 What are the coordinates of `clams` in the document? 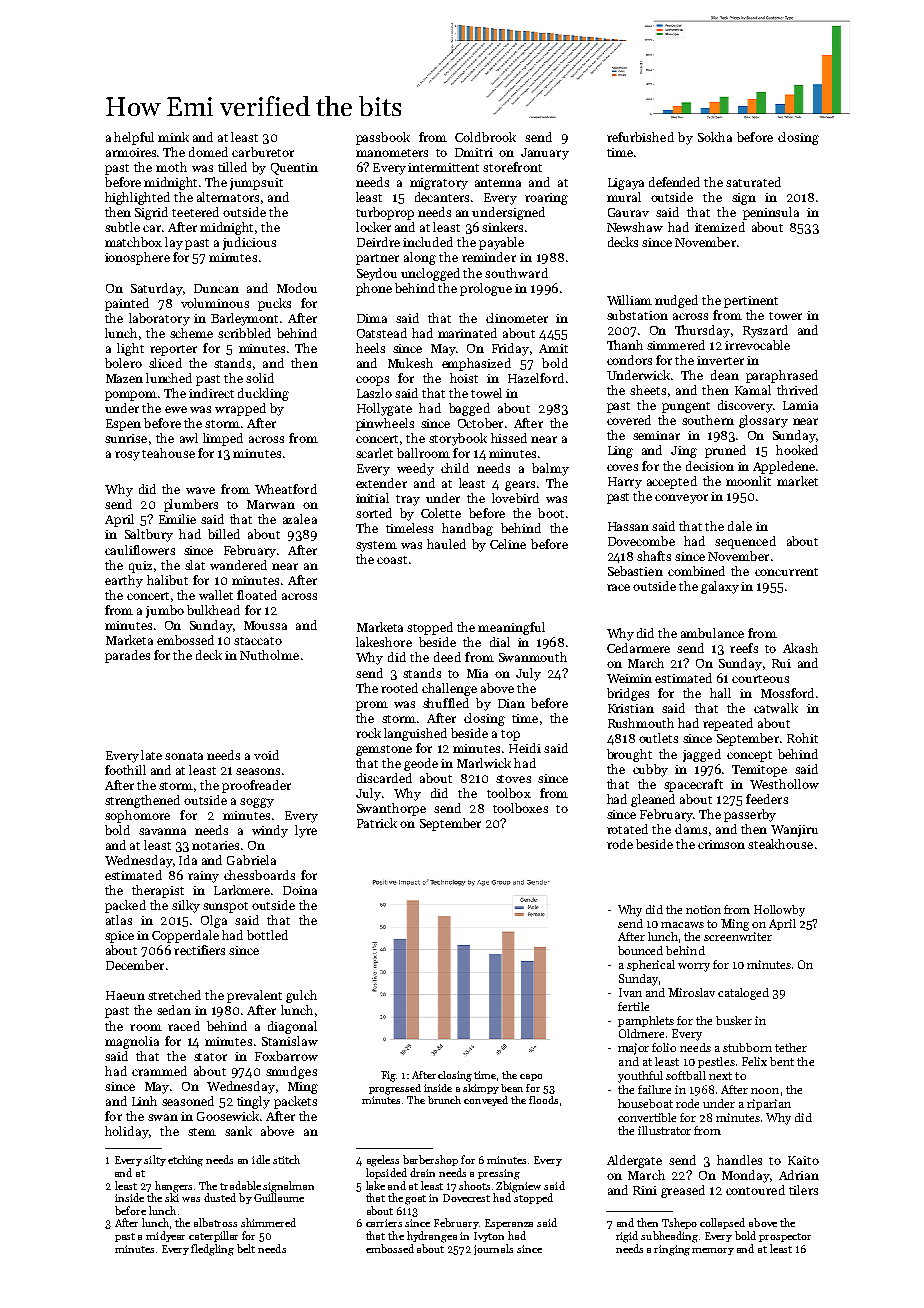 It's located at (691, 829).
